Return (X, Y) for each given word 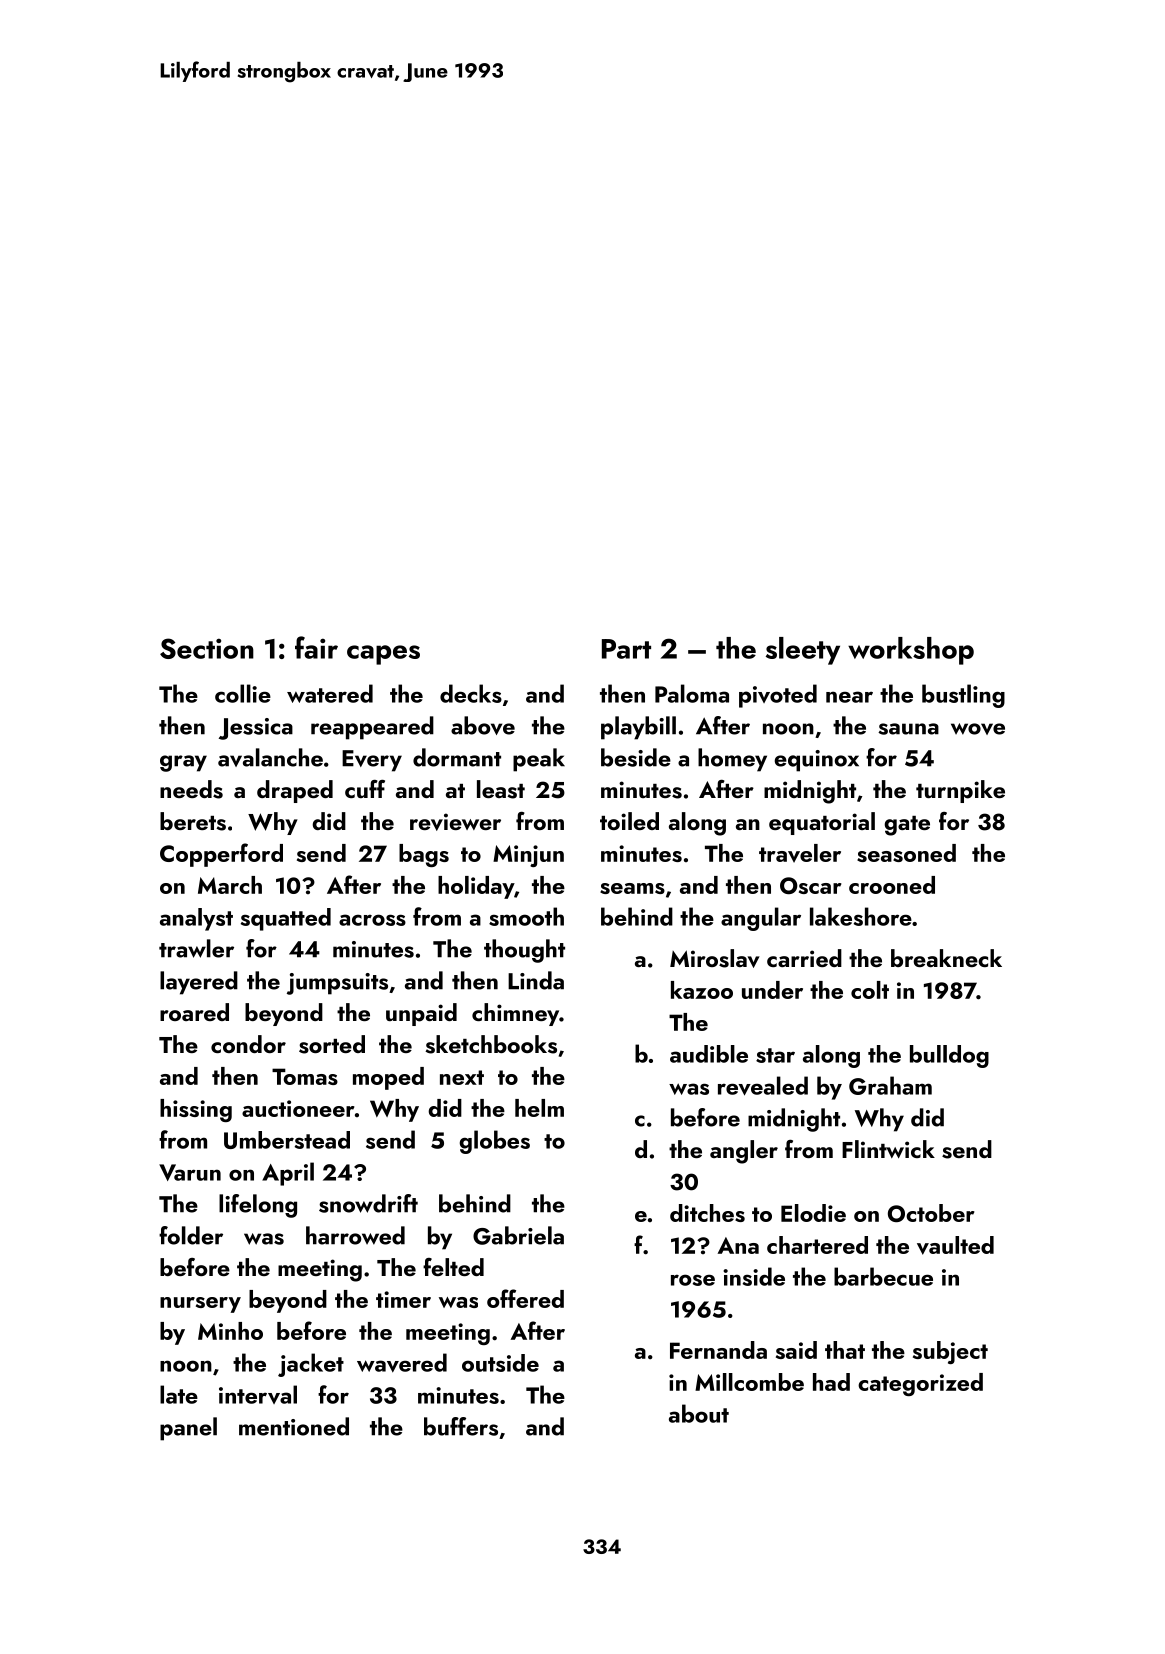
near (849, 697)
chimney (515, 1014)
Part (626, 649)
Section (207, 648)
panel (188, 1429)
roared (194, 1012)
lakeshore (861, 916)
